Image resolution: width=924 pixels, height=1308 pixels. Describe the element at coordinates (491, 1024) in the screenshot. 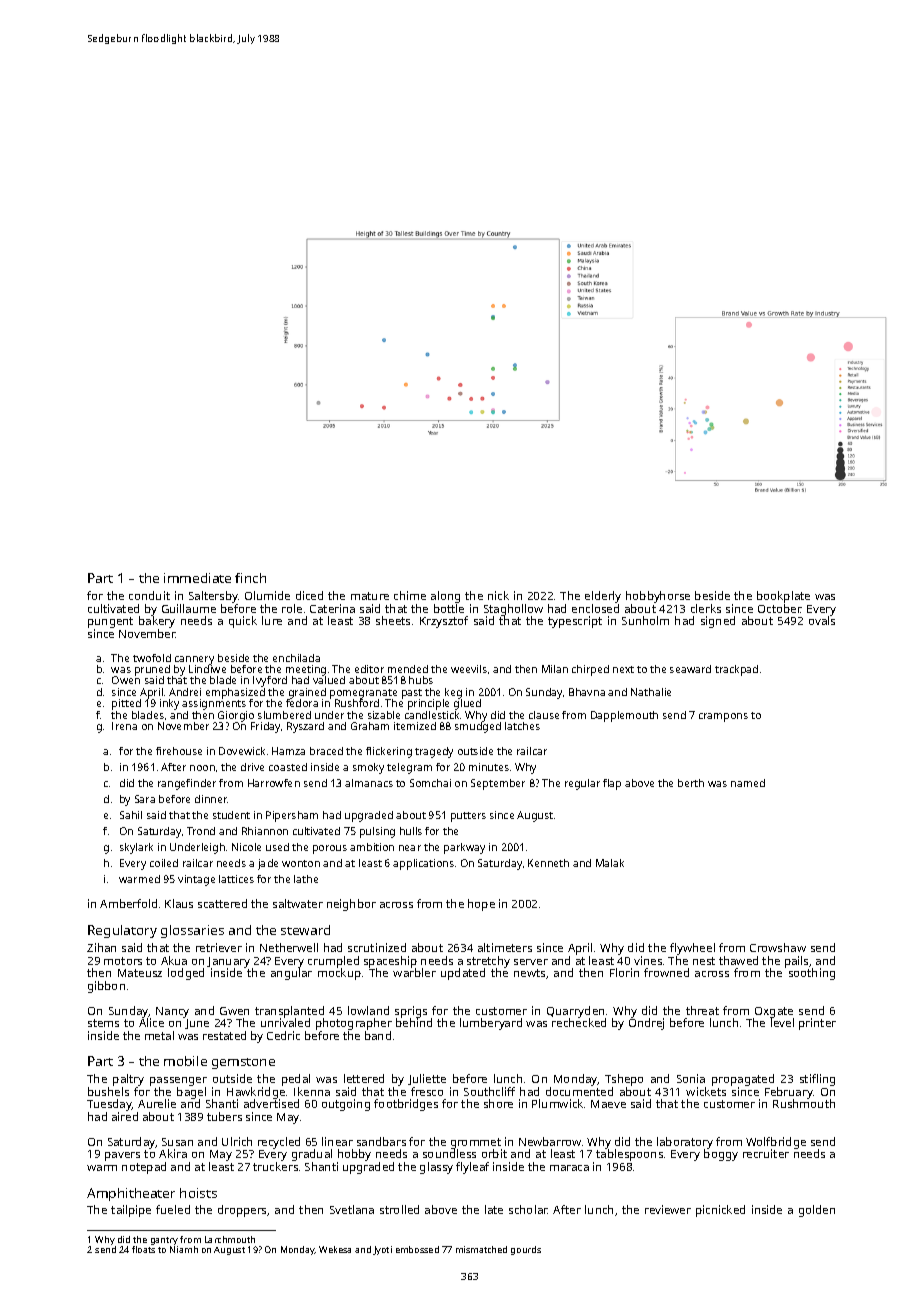

I see `lumberyard` at that location.
